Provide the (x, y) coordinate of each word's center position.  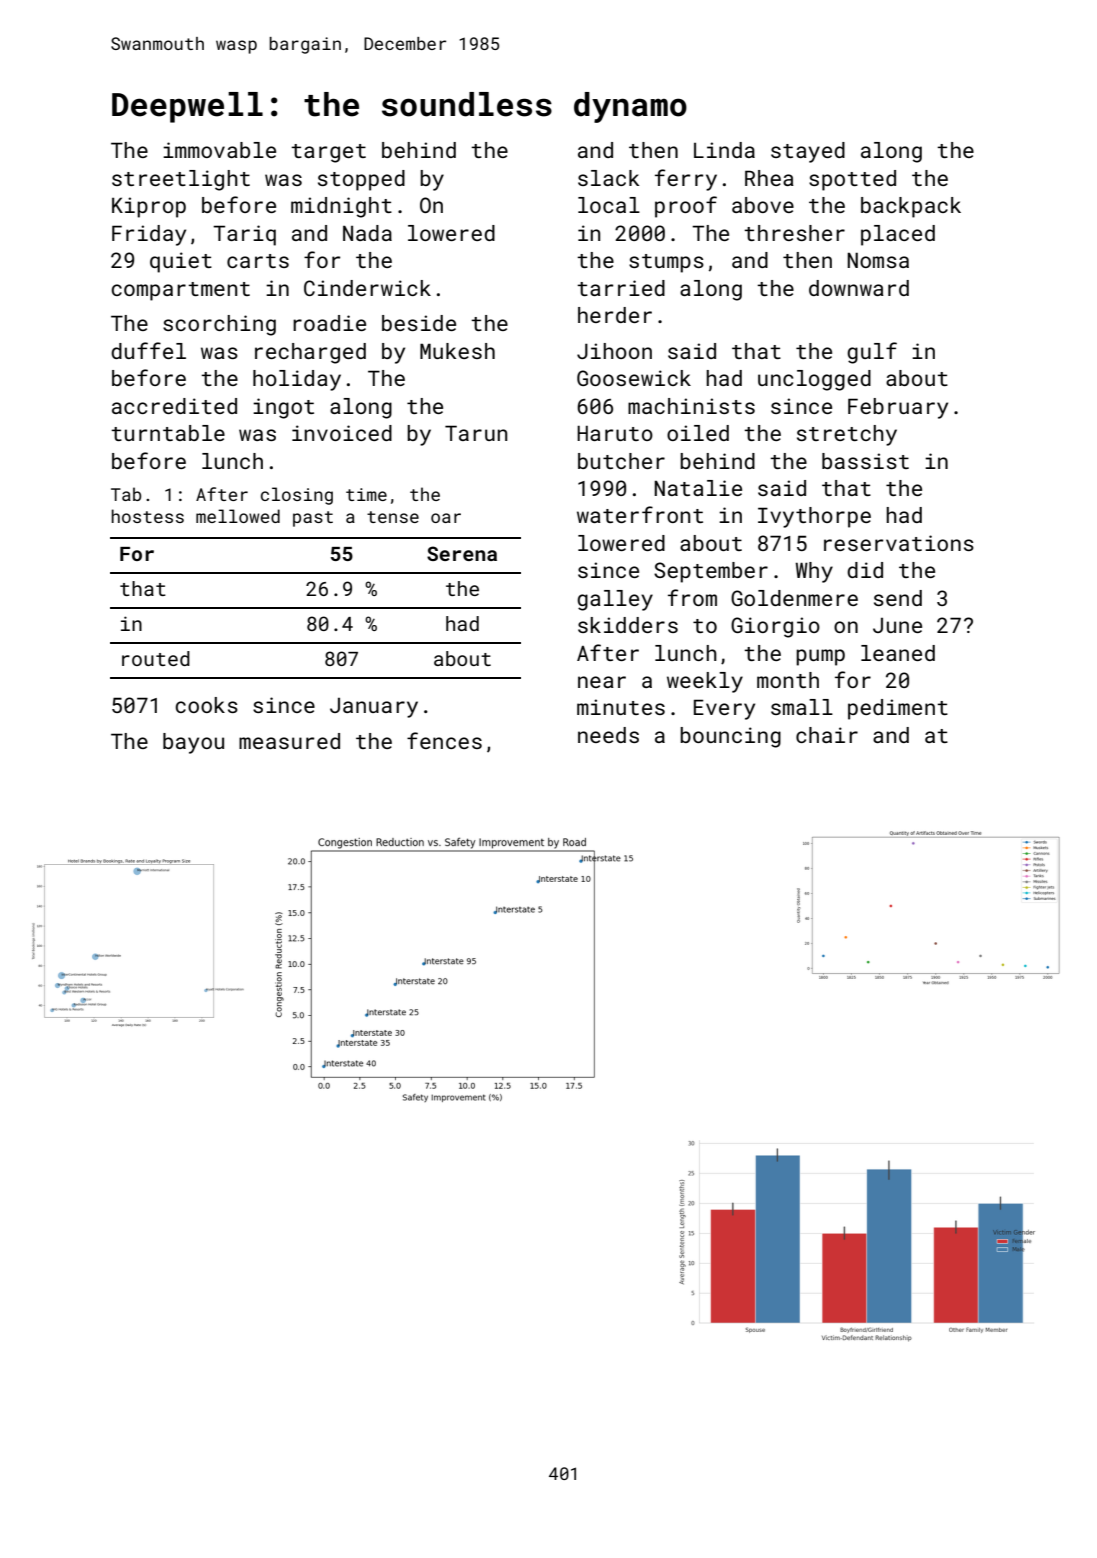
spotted (852, 180)
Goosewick (634, 378)
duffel (148, 350)
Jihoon (614, 351)
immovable (219, 150)
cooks (206, 705)
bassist (865, 461)
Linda (724, 150)
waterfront (640, 514)
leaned (898, 653)
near (602, 682)
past (313, 519)
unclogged (814, 380)
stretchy (847, 435)
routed (156, 658)
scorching (219, 325)
